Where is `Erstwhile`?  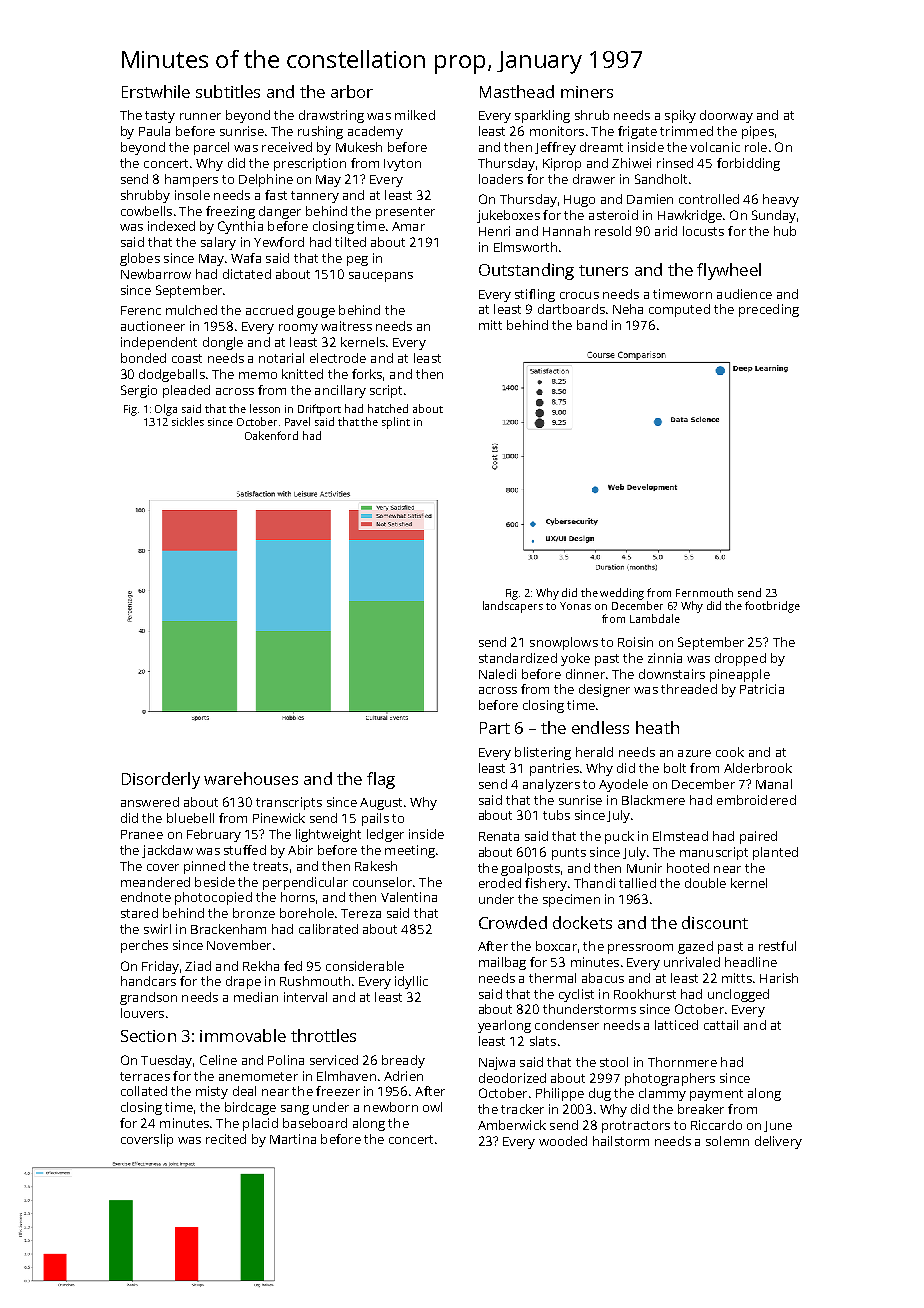
Erstwhile is located at coordinates (156, 91).
